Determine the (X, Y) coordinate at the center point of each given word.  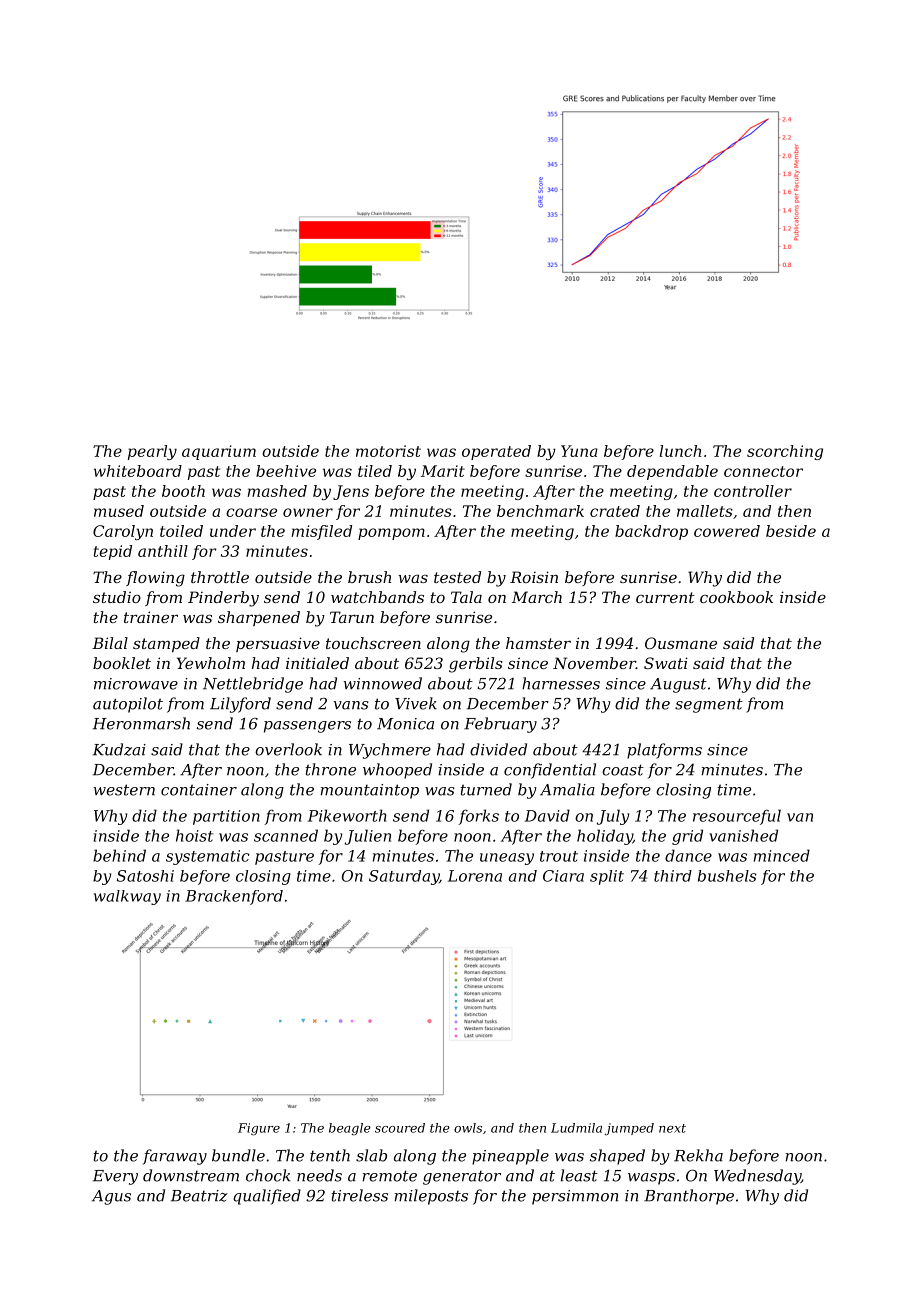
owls (468, 1128)
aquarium (219, 452)
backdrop (651, 532)
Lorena (475, 876)
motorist (388, 451)
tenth (330, 1155)
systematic (208, 857)
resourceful (737, 817)
